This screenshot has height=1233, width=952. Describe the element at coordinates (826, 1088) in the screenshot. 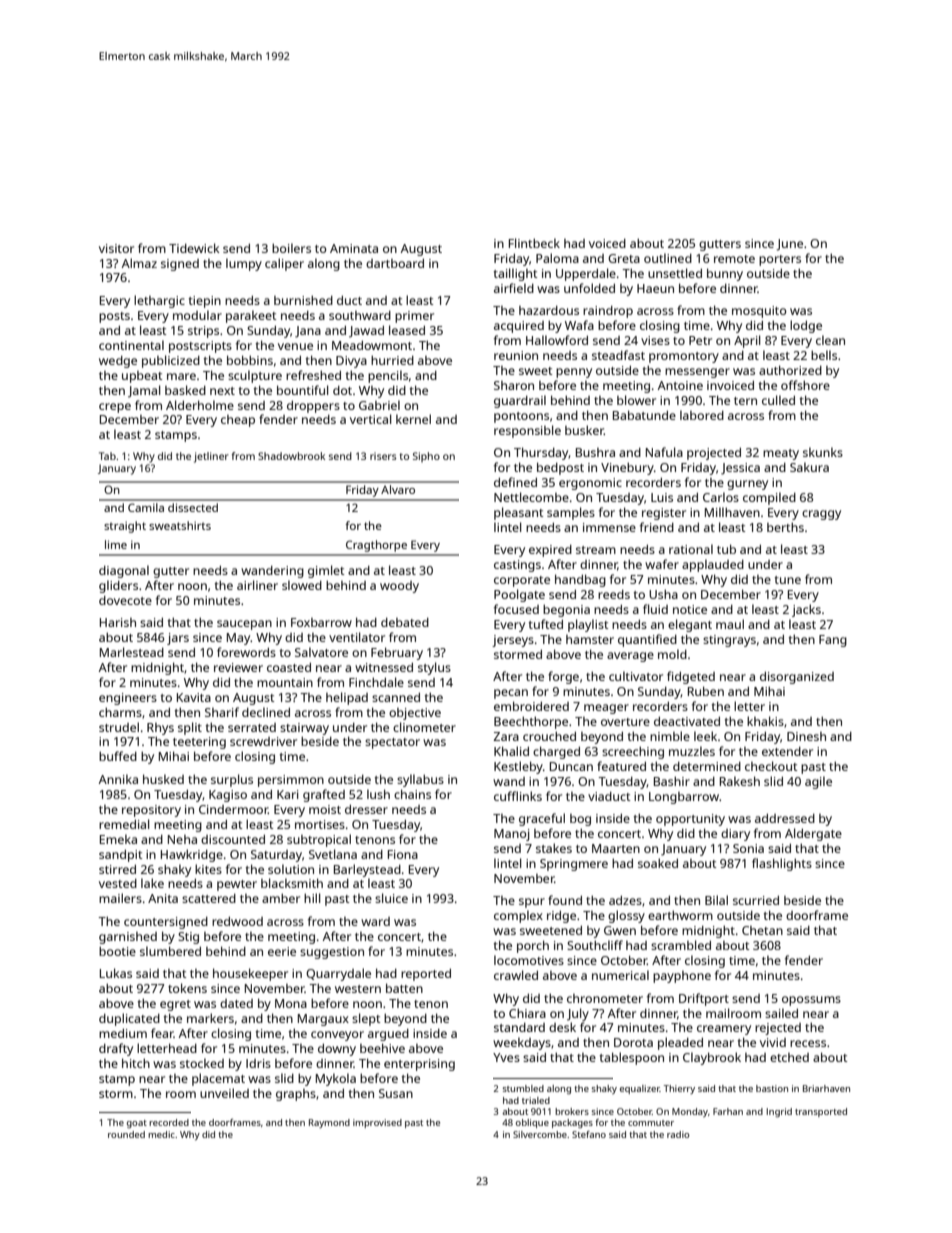

I see `Briarhaven` at that location.
